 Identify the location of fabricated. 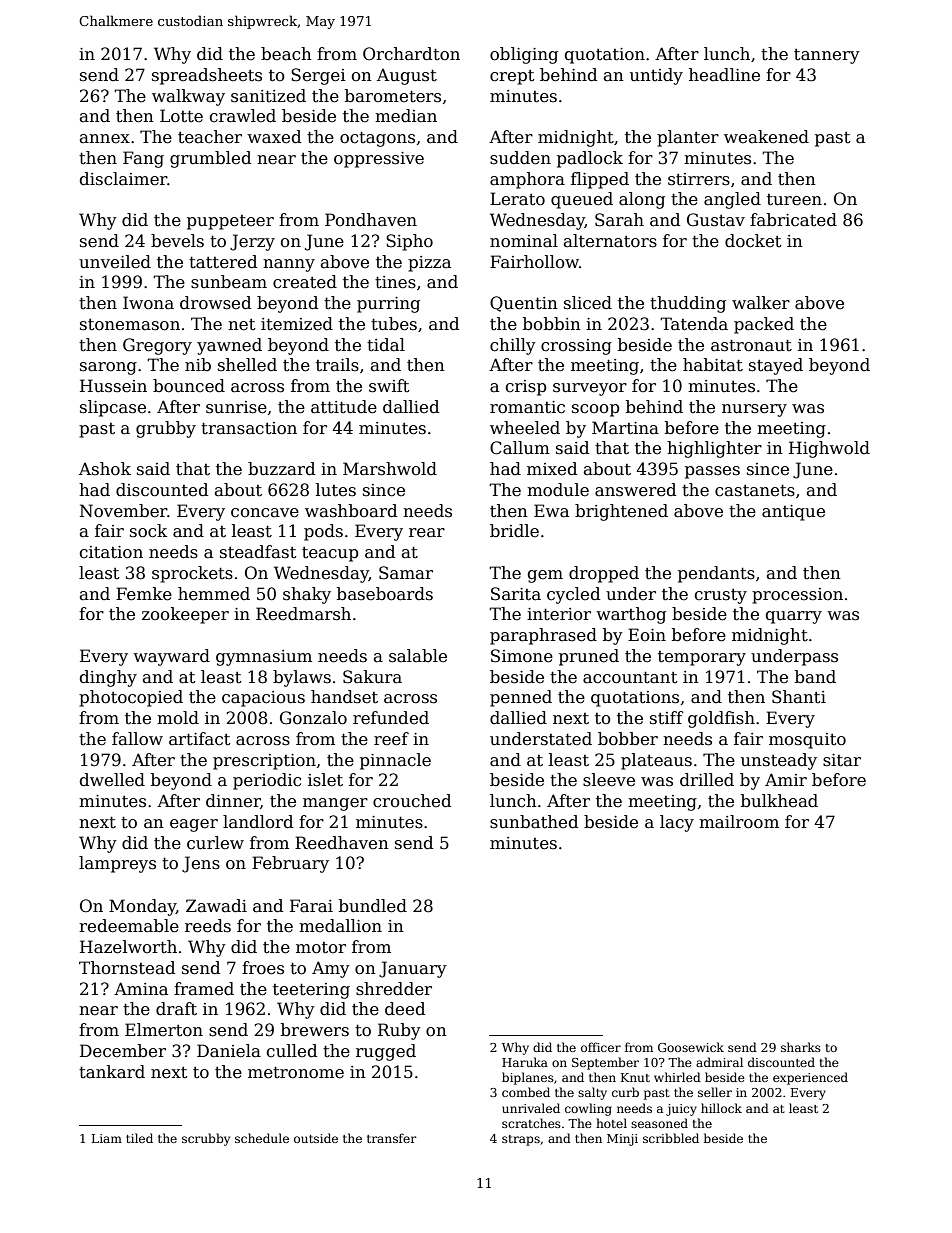
(793, 220).
